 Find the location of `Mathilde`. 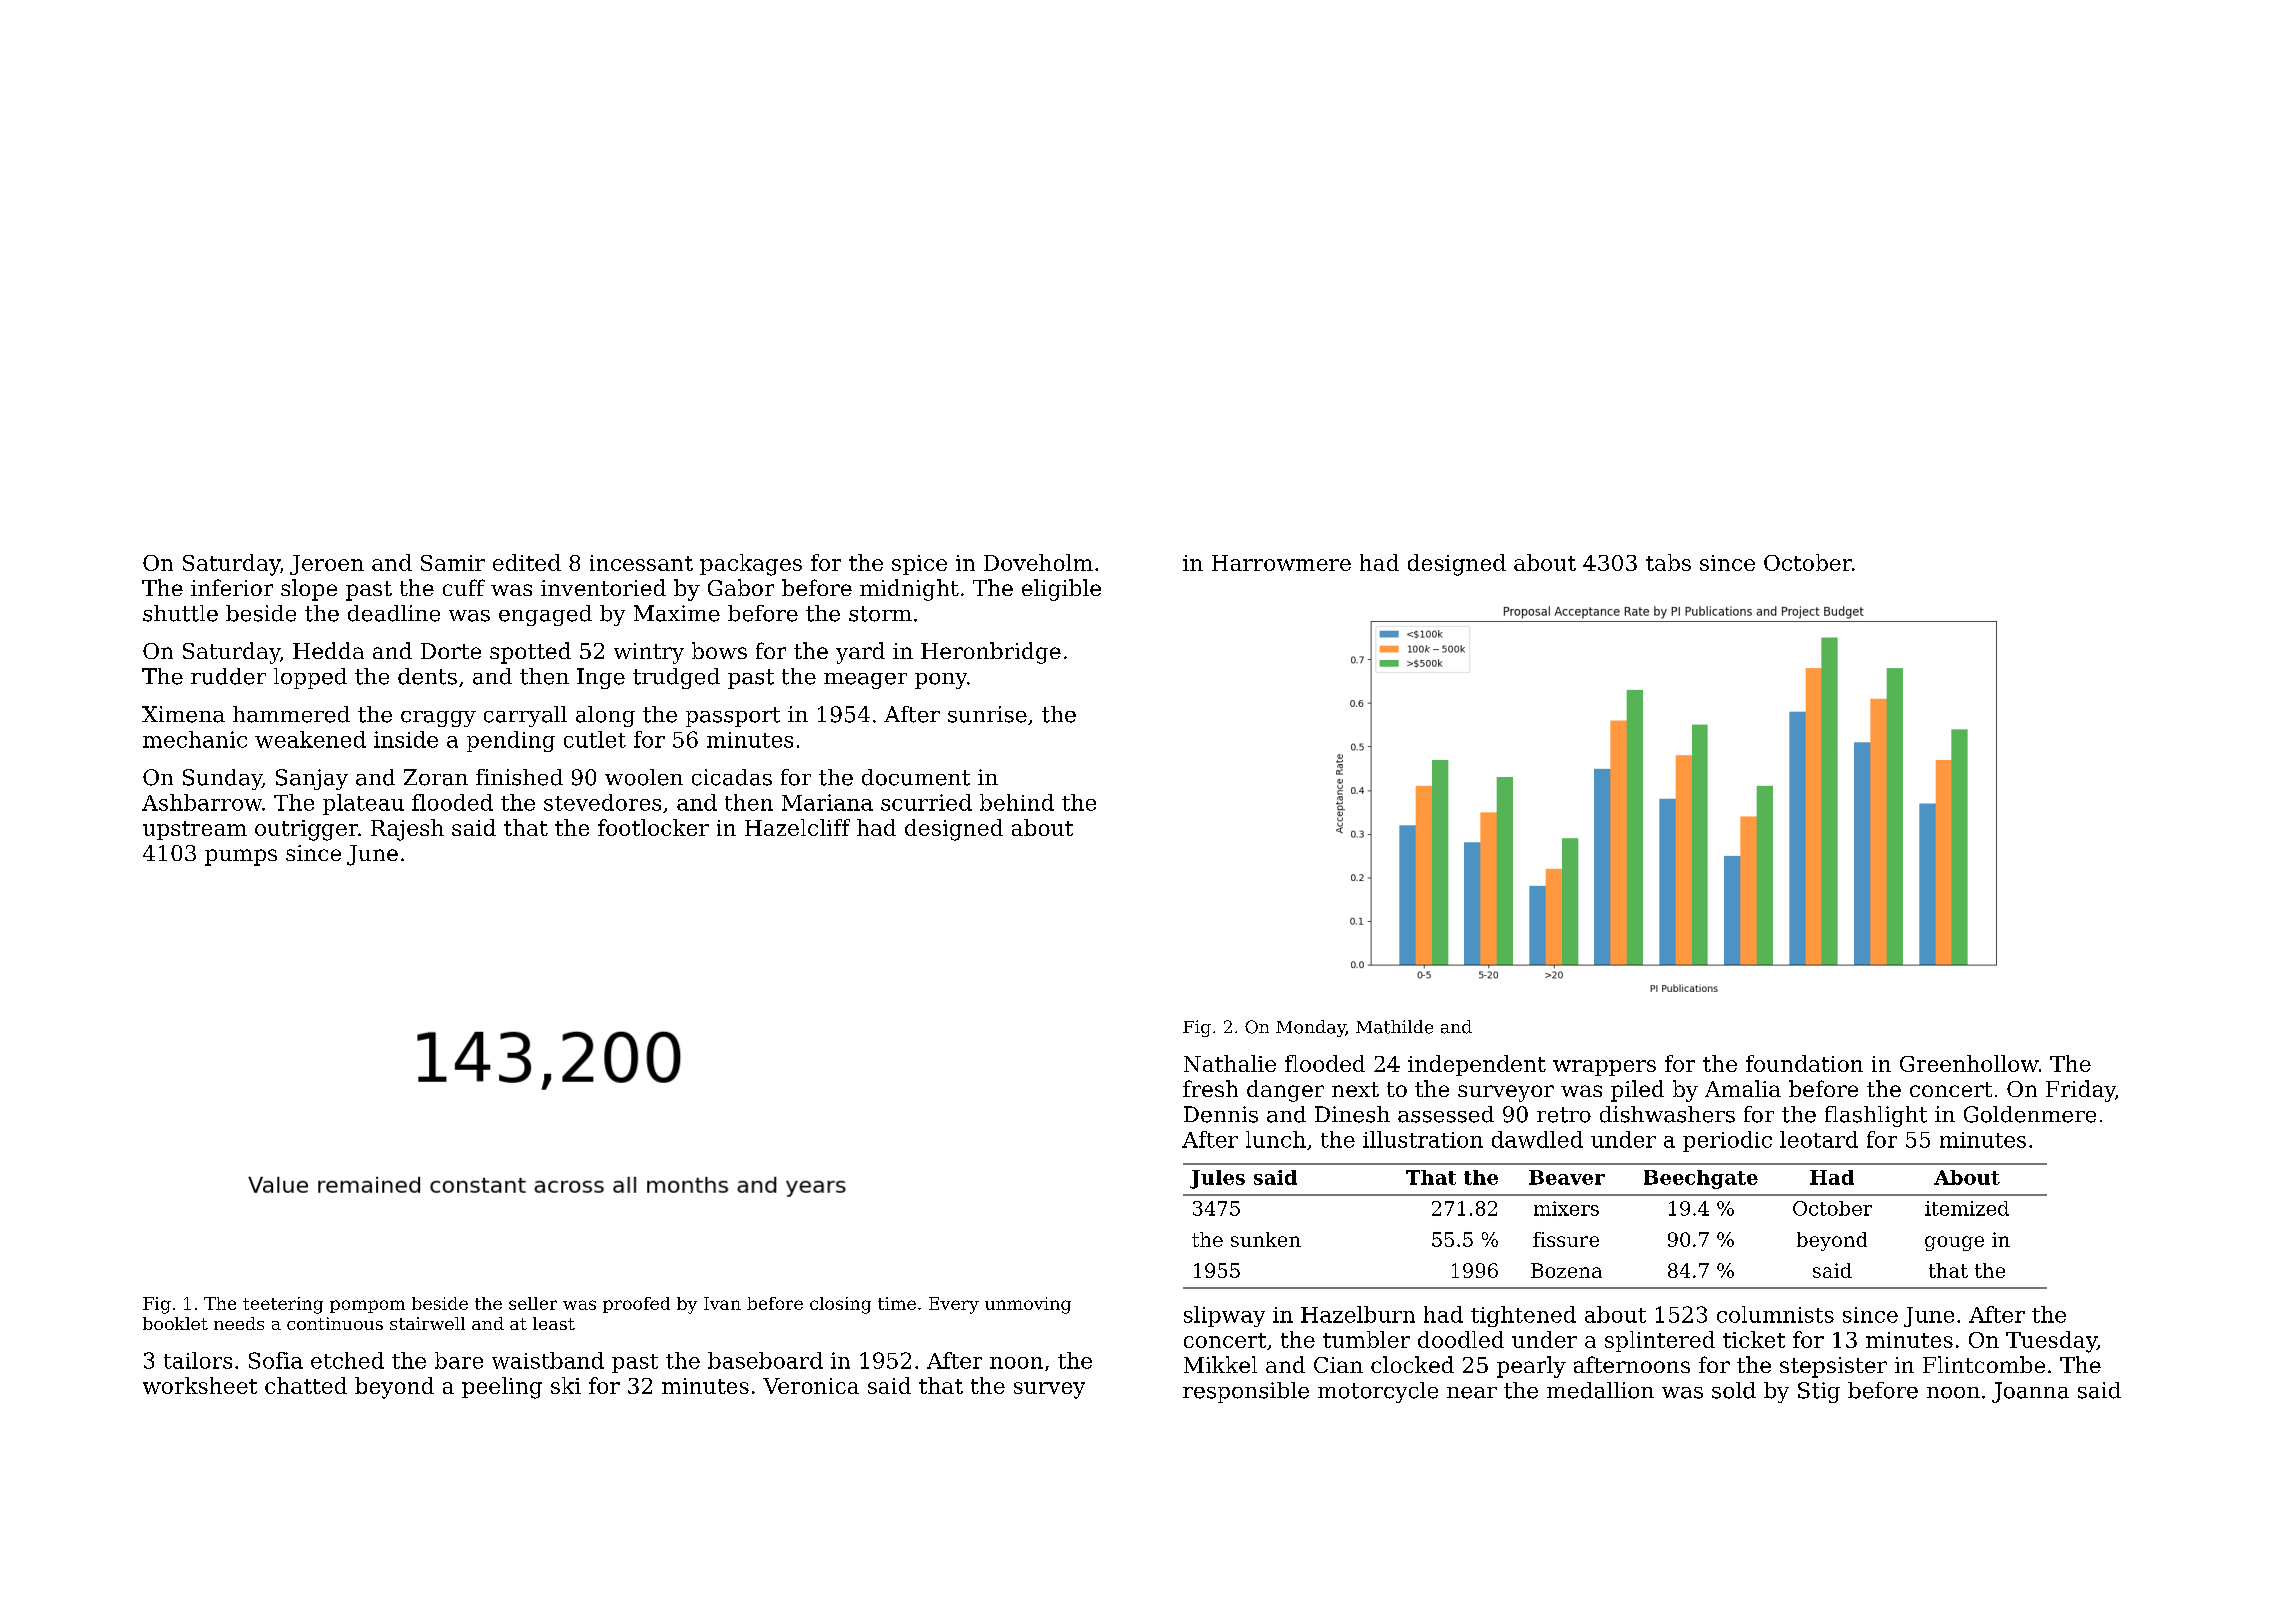

Mathilde is located at coordinates (1394, 1027).
